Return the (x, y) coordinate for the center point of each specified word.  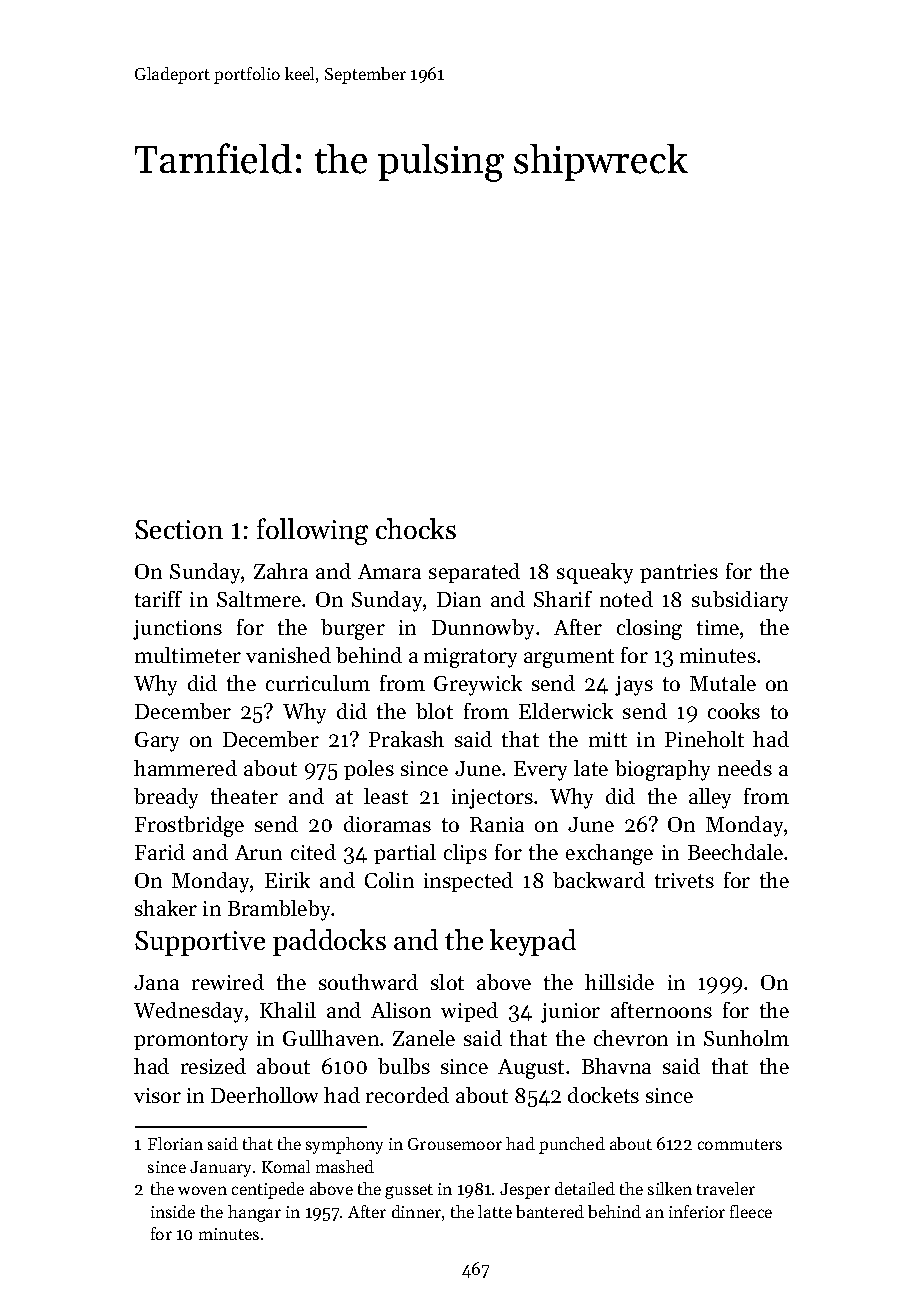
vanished (288, 655)
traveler (726, 1188)
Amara (389, 571)
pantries (679, 573)
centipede (268, 1190)
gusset (409, 1191)
